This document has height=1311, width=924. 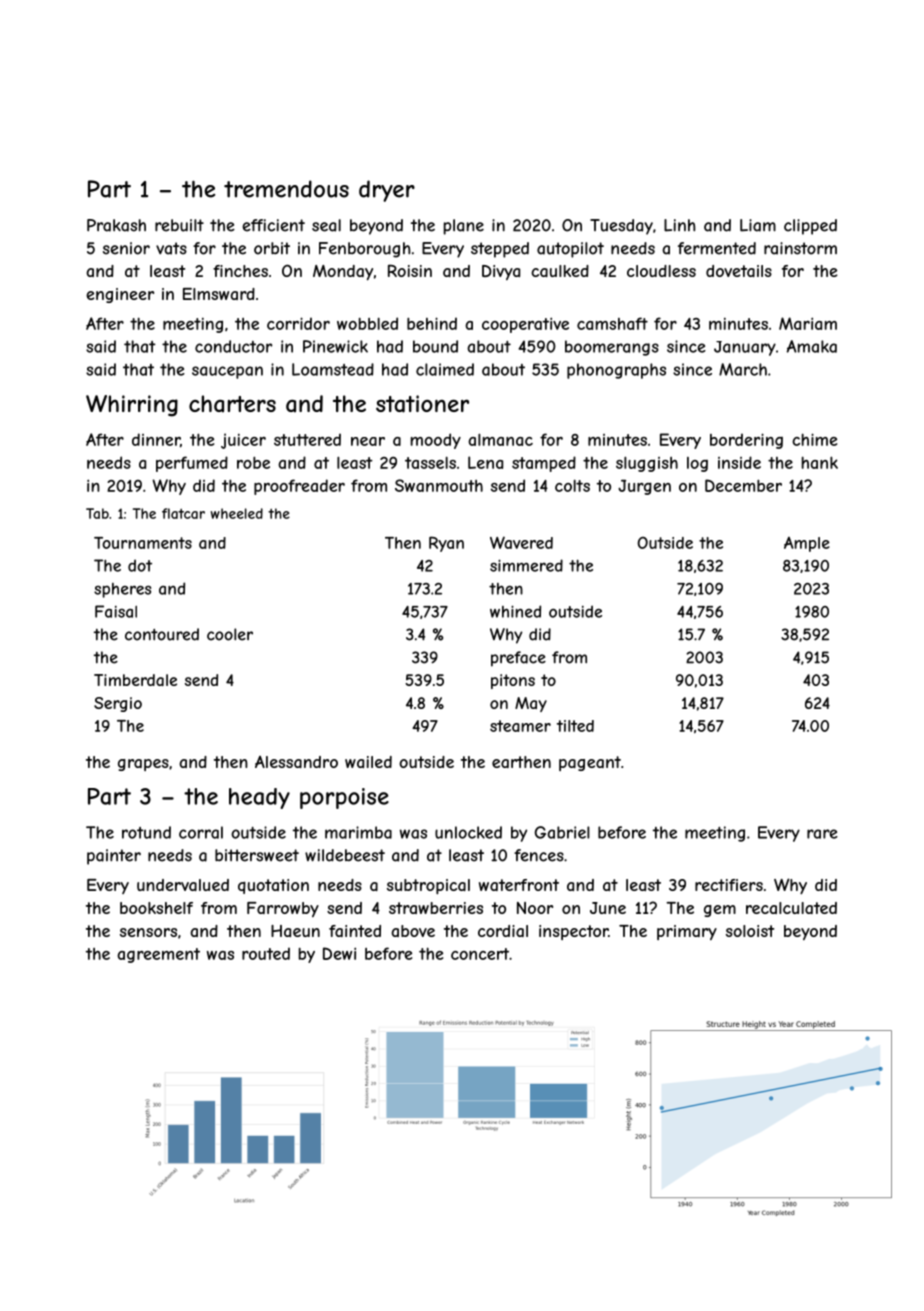 I want to click on sensors, so click(x=148, y=932).
